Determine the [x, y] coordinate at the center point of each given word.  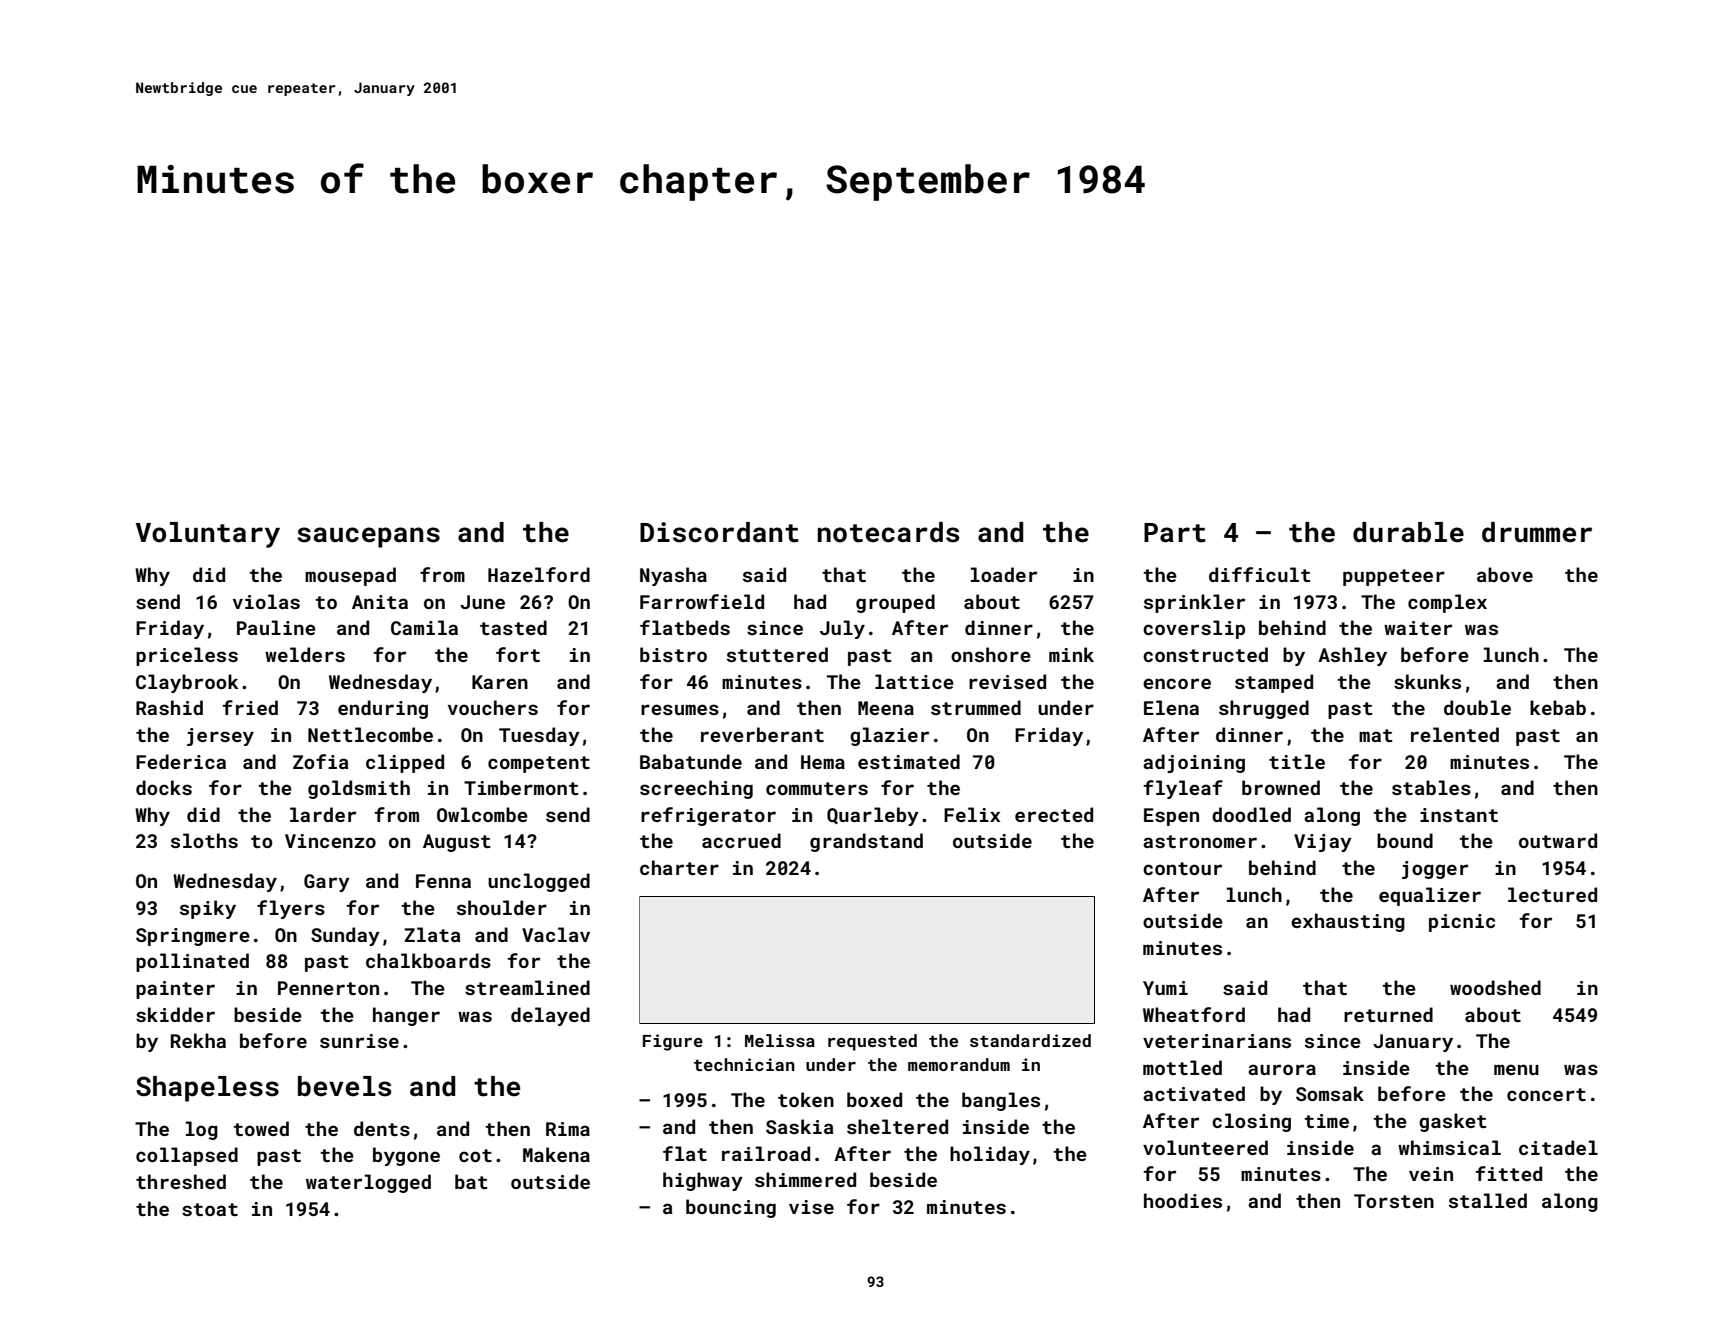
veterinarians [1217, 1041]
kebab [1558, 707]
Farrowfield [702, 601]
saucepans [368, 537]
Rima [568, 1129]
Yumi [1165, 988]
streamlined [527, 987]
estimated [909, 761]
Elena [1171, 707]
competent [539, 764]
